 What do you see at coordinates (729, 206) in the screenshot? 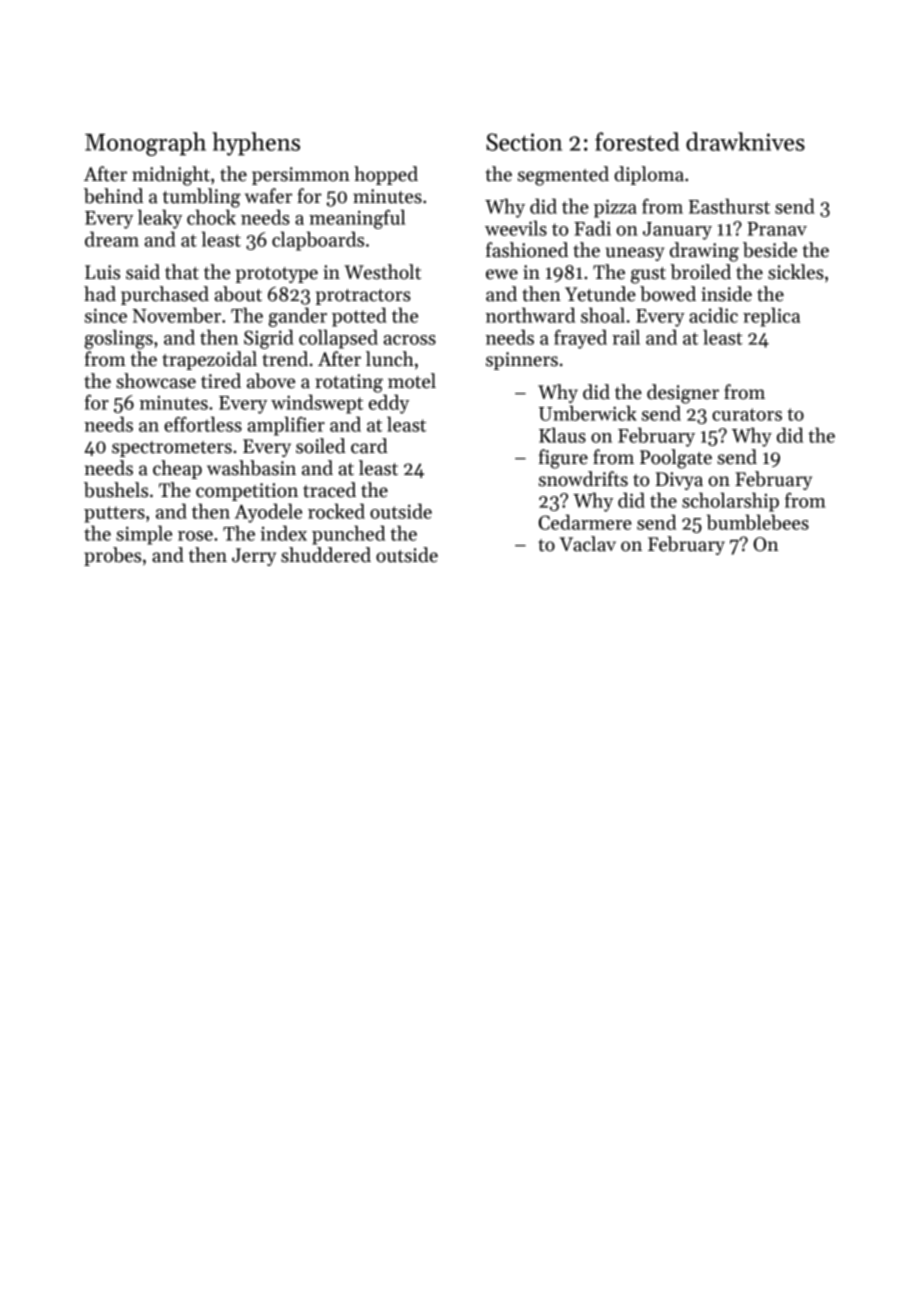
I see `Easthurst` at bounding box center [729, 206].
